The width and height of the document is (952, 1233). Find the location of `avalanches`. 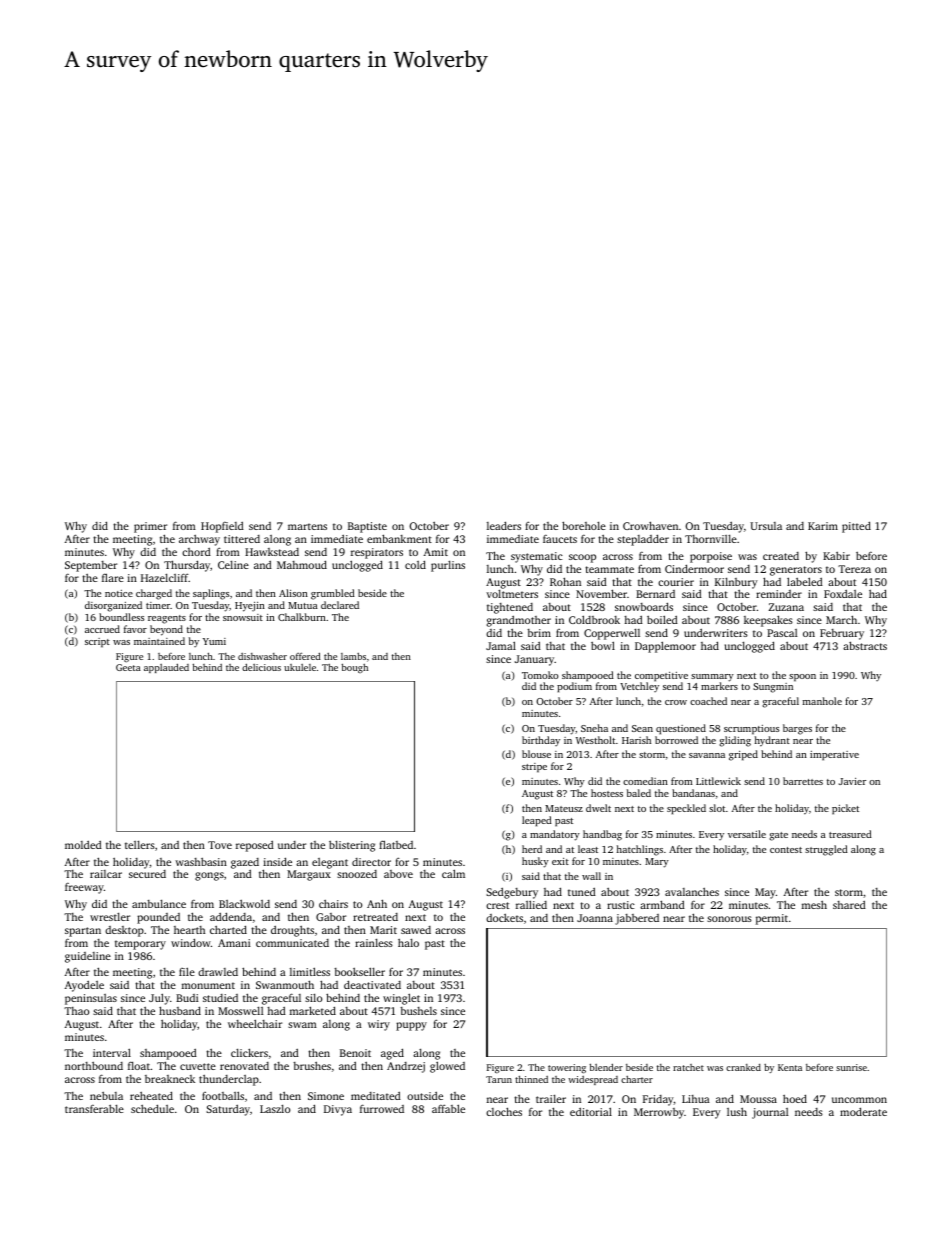

avalanches is located at coordinates (692, 892).
